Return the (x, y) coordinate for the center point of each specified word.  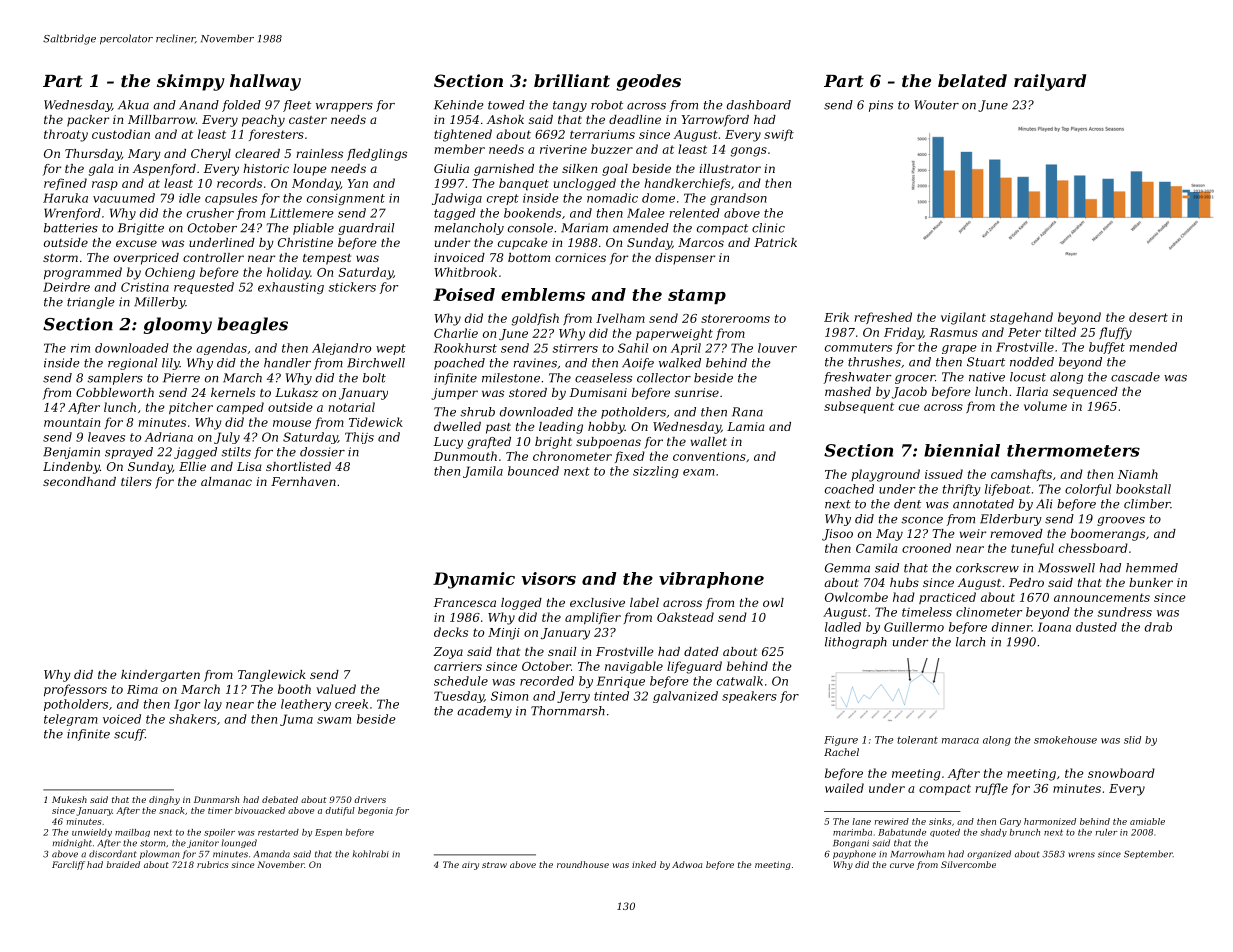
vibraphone (711, 580)
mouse (292, 423)
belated (972, 80)
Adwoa (687, 864)
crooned (926, 548)
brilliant (572, 80)
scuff (129, 735)
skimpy (191, 82)
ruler (1107, 832)
